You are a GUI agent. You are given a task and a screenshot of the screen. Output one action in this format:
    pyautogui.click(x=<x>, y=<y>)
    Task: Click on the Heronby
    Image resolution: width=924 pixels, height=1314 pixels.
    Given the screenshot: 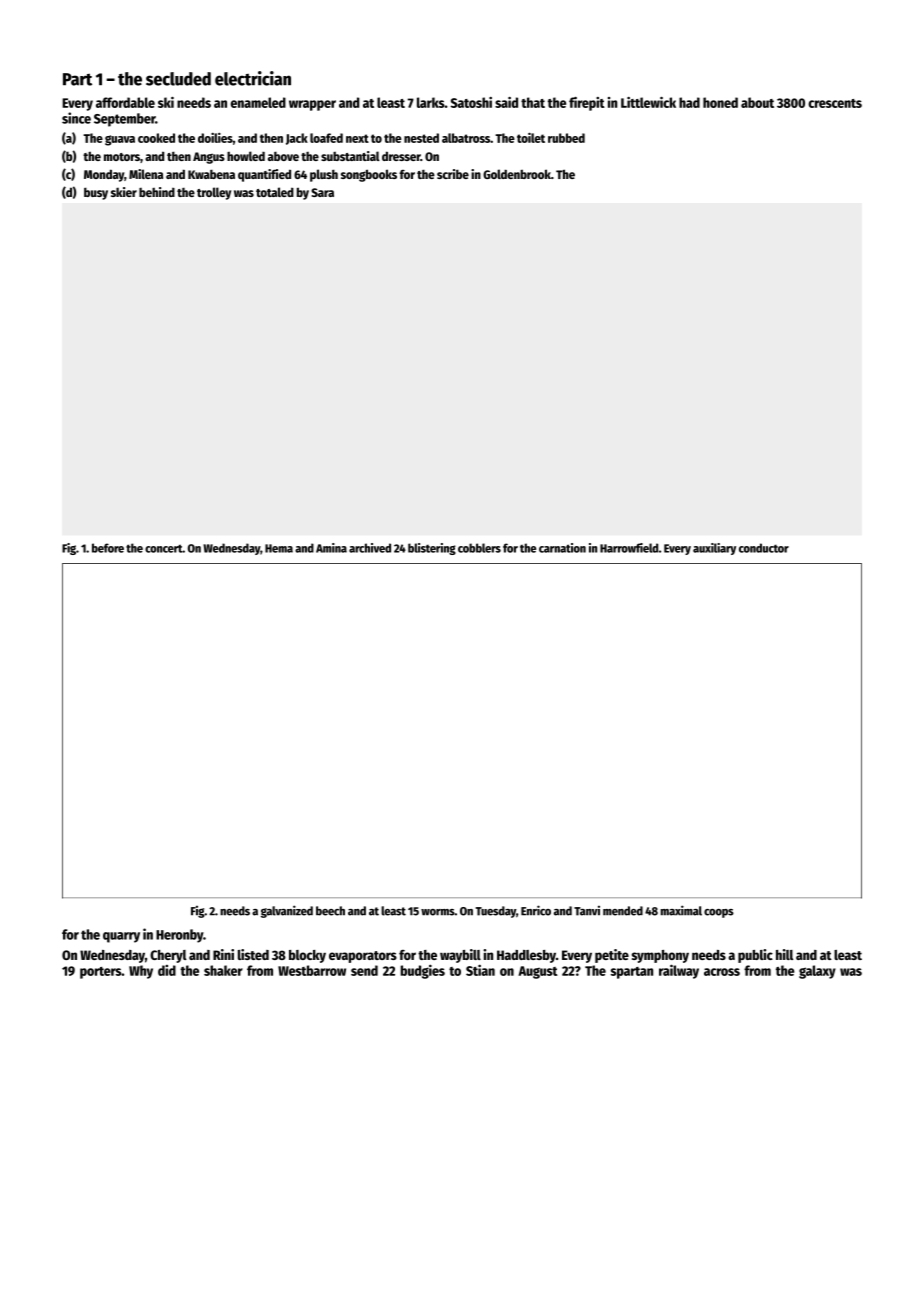 What is the action you would take?
    pyautogui.click(x=179, y=936)
